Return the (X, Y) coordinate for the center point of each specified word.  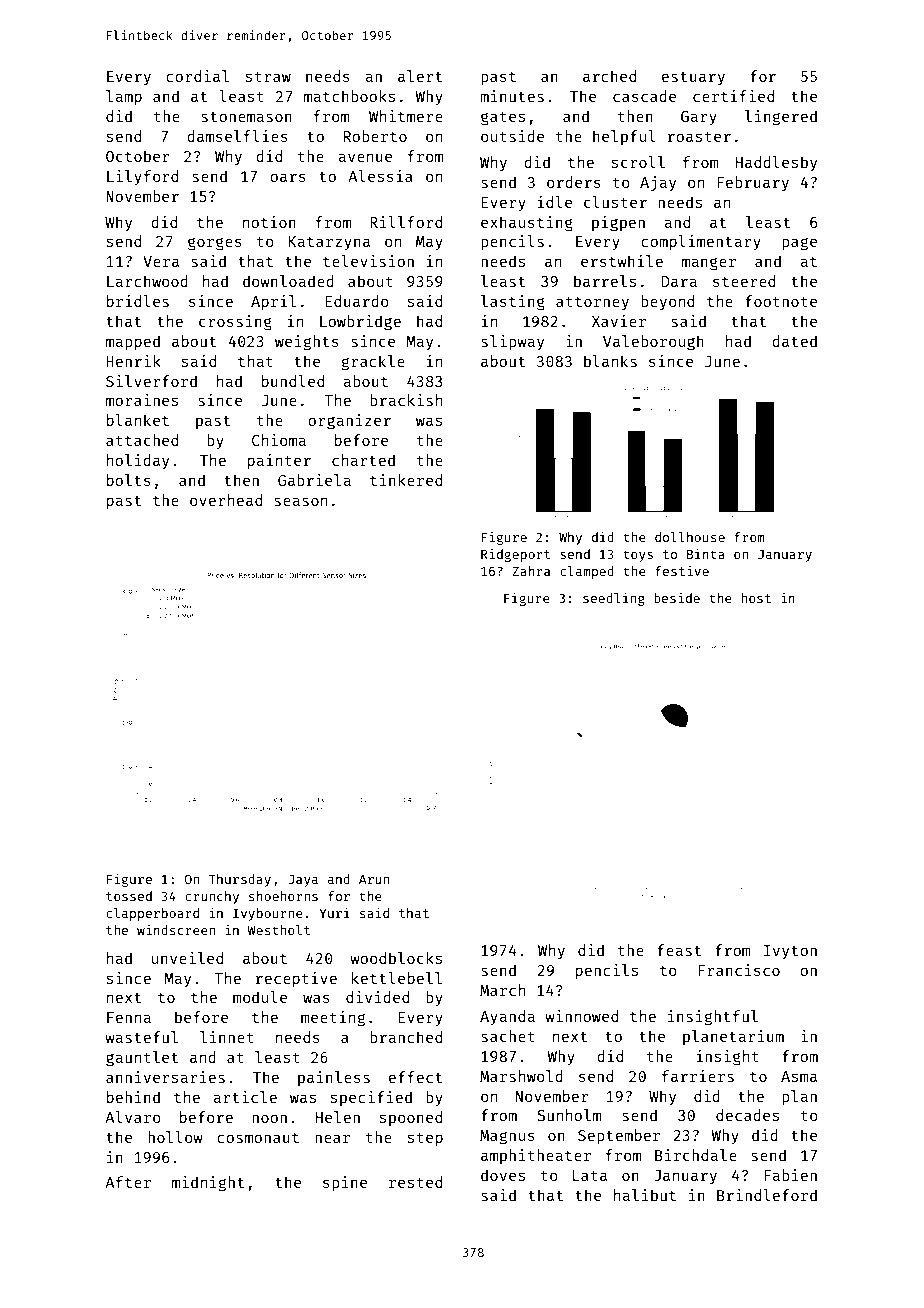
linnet (227, 1037)
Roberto (375, 136)
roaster (699, 137)
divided (377, 997)
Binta (706, 554)
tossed (129, 896)
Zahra (531, 571)
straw (268, 77)
